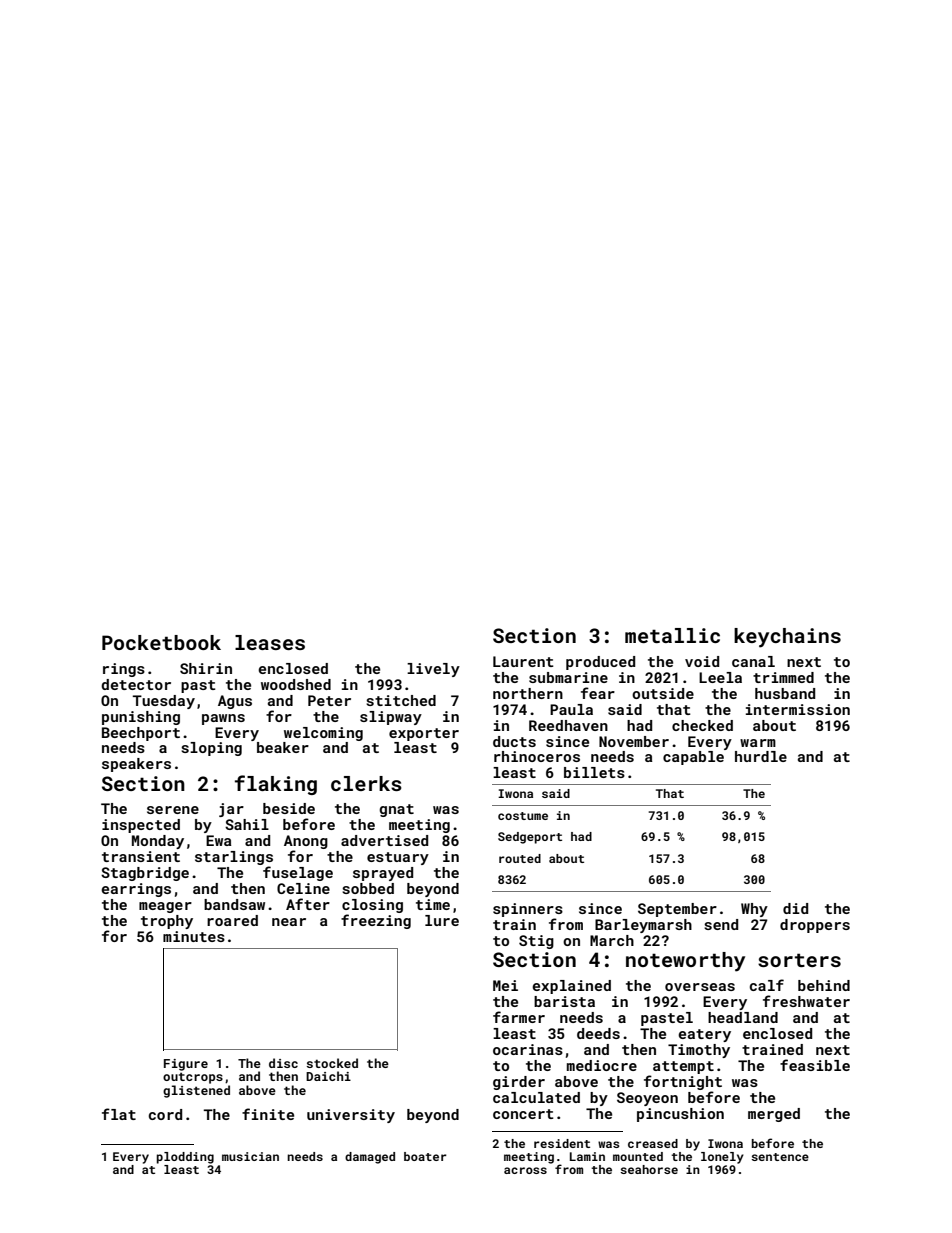 The width and height of the screenshot is (952, 1233). Describe the element at coordinates (537, 756) in the screenshot. I see `rhinoceros` at that location.
